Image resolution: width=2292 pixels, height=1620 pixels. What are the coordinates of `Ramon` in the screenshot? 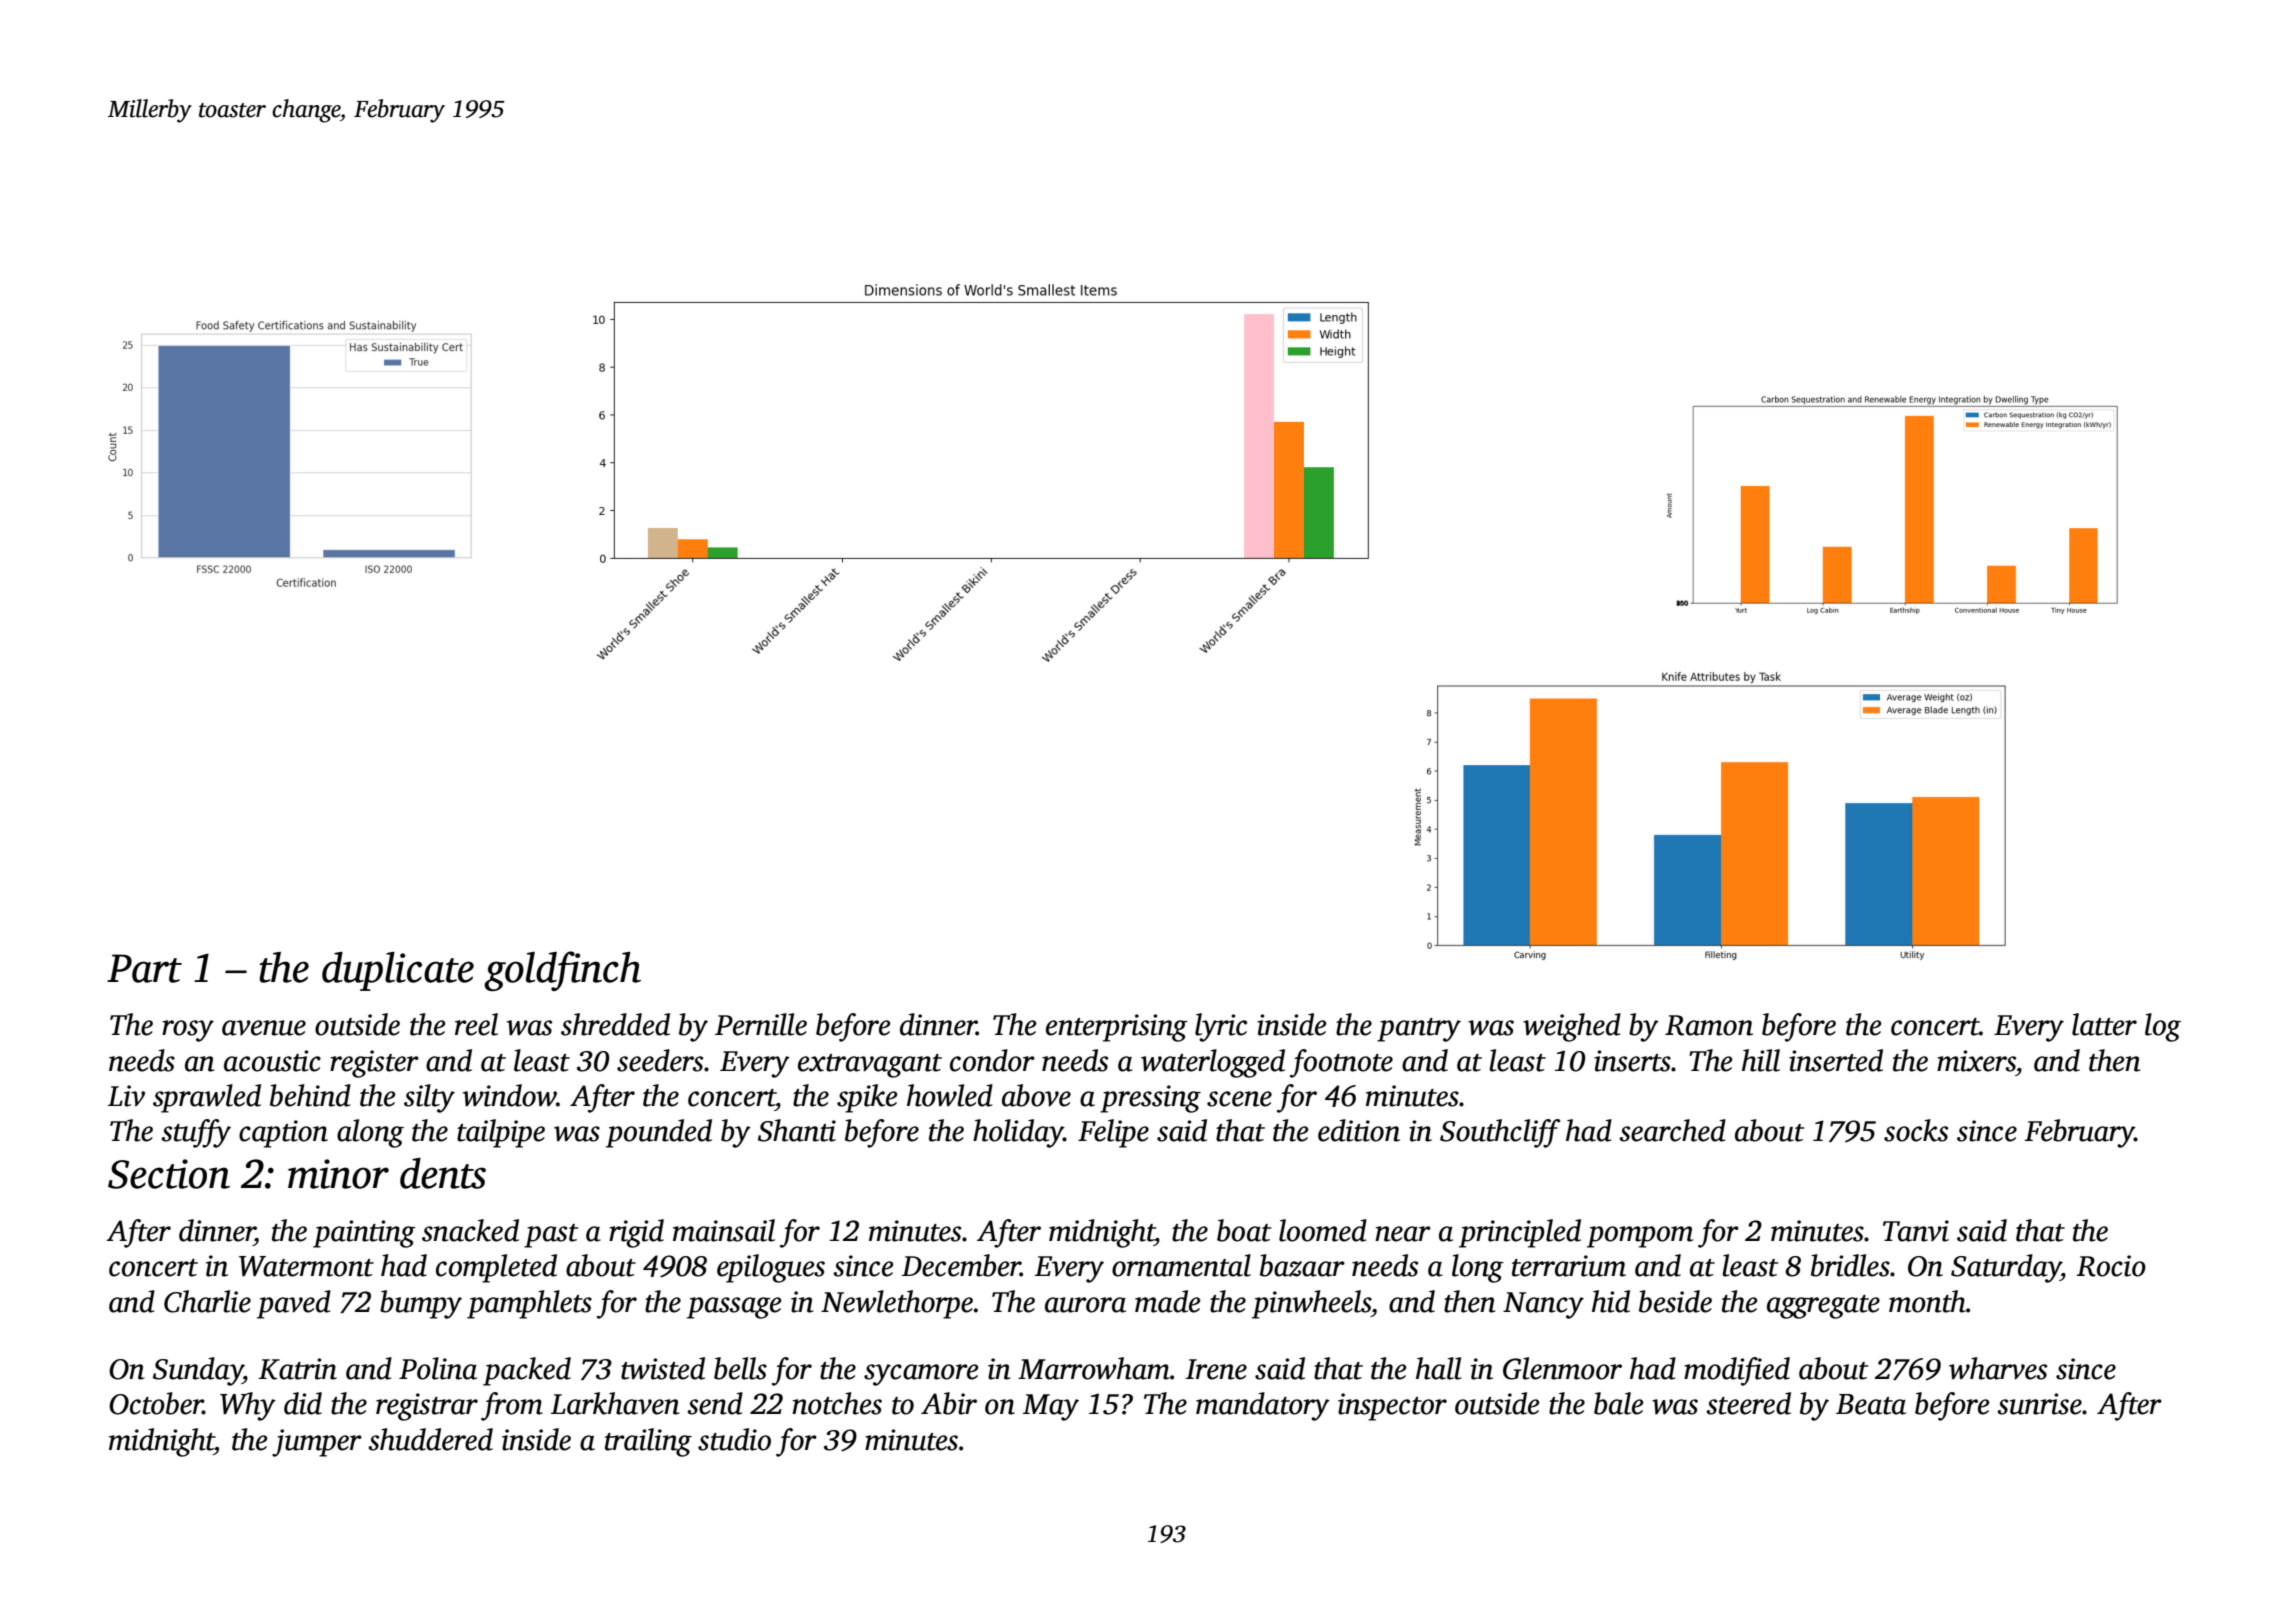 It's located at (1709, 1025).
